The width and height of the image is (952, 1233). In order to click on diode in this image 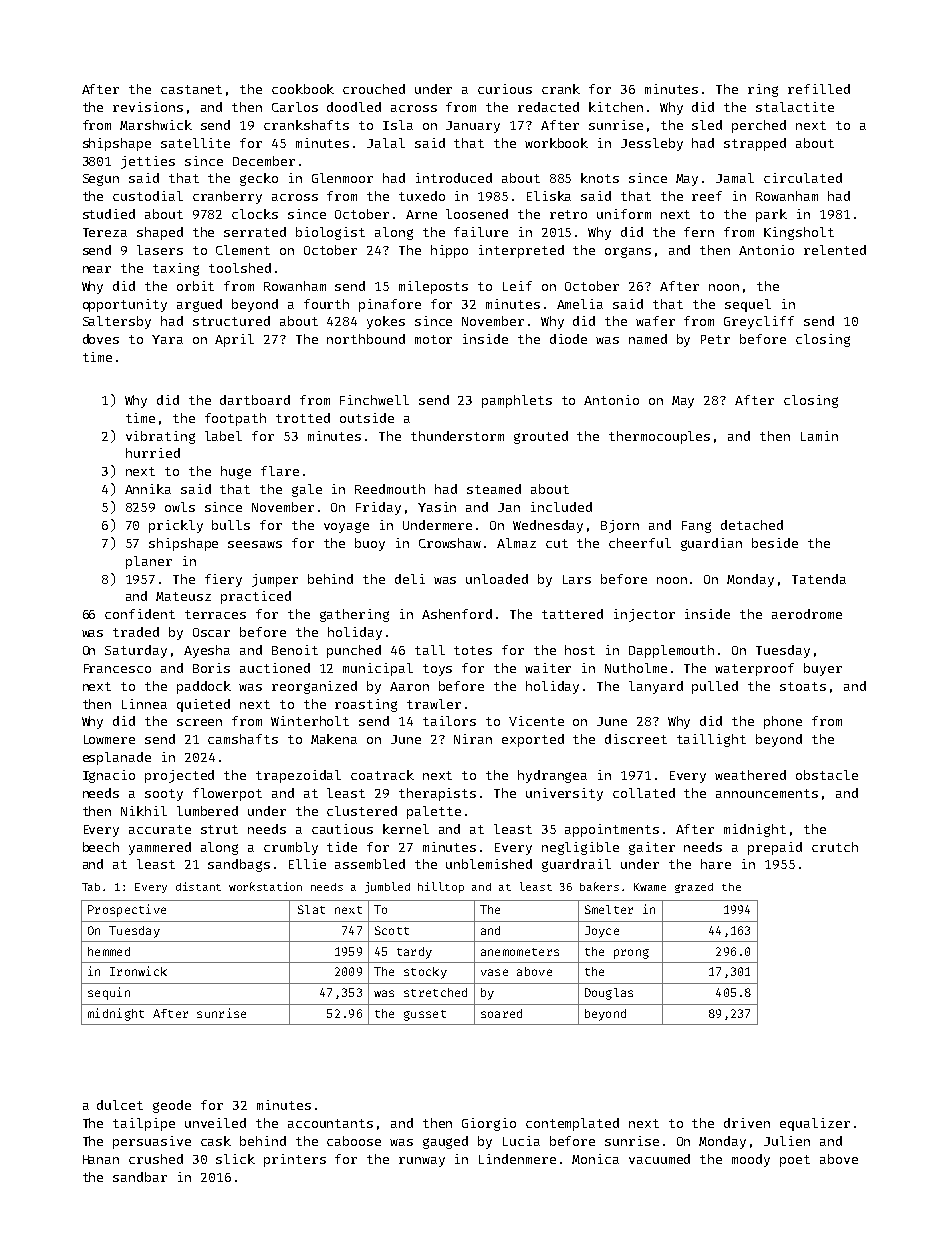, I will do `click(568, 339)`.
